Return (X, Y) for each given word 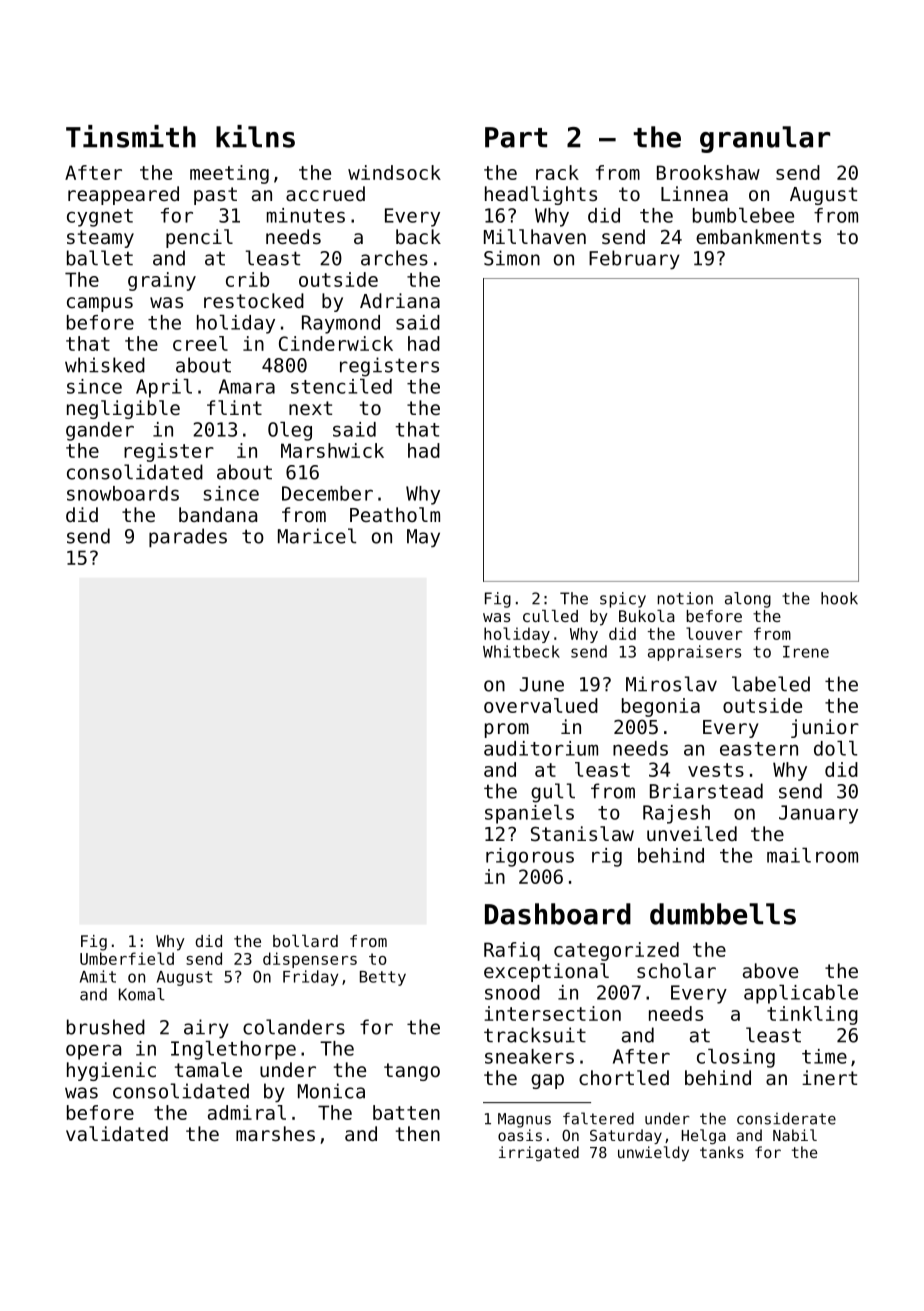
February (634, 259)
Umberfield (127, 958)
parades (188, 538)
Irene (806, 652)
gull (553, 793)
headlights (541, 195)
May (423, 538)
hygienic (111, 1071)
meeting (229, 174)
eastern (759, 749)
